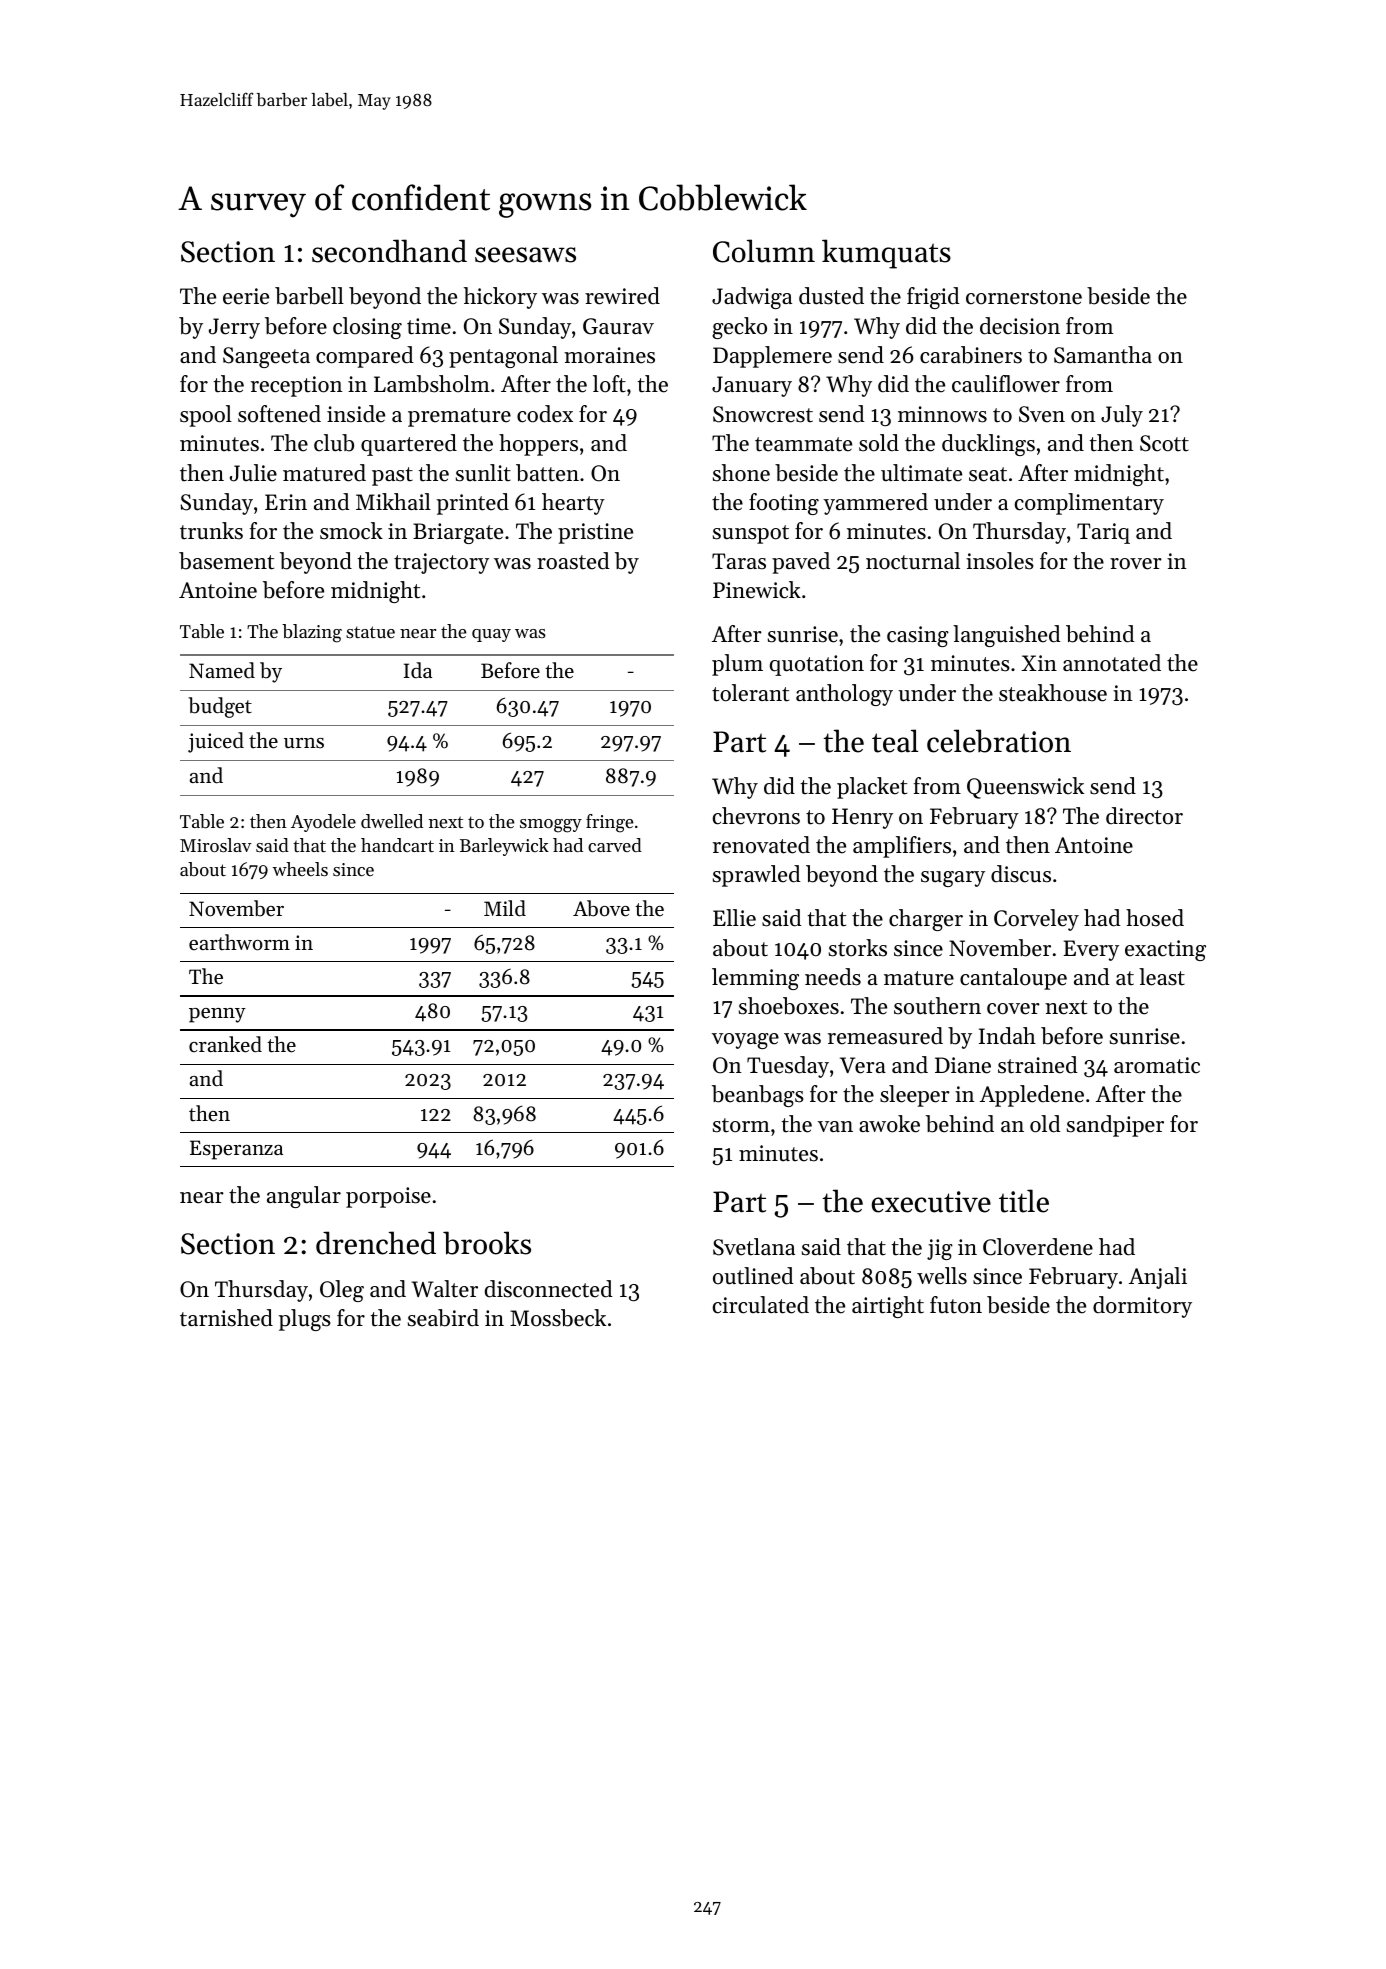 The image size is (1386, 1969). I want to click on compared, so click(365, 357).
